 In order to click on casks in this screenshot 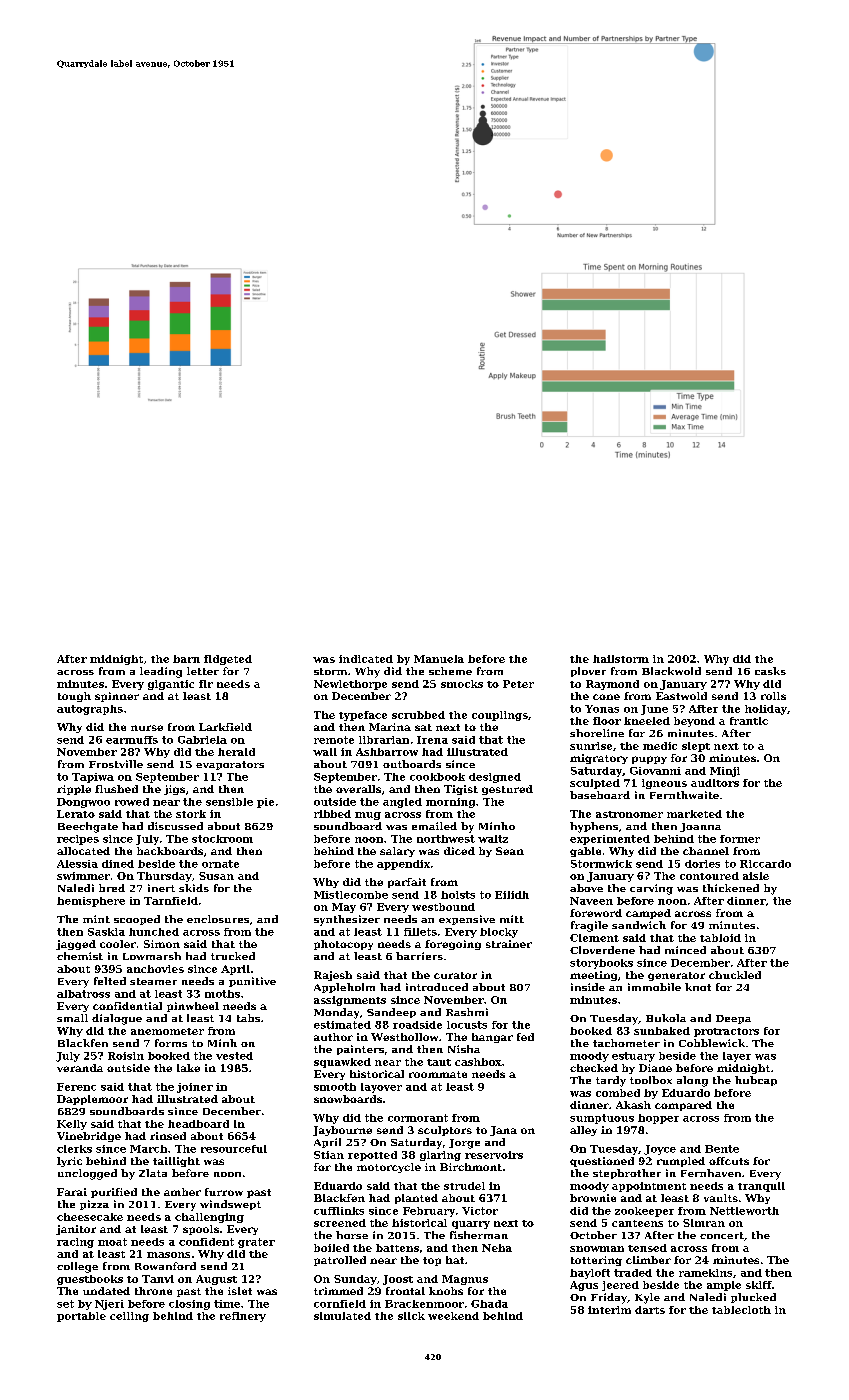, I will do `click(770, 671)`.
